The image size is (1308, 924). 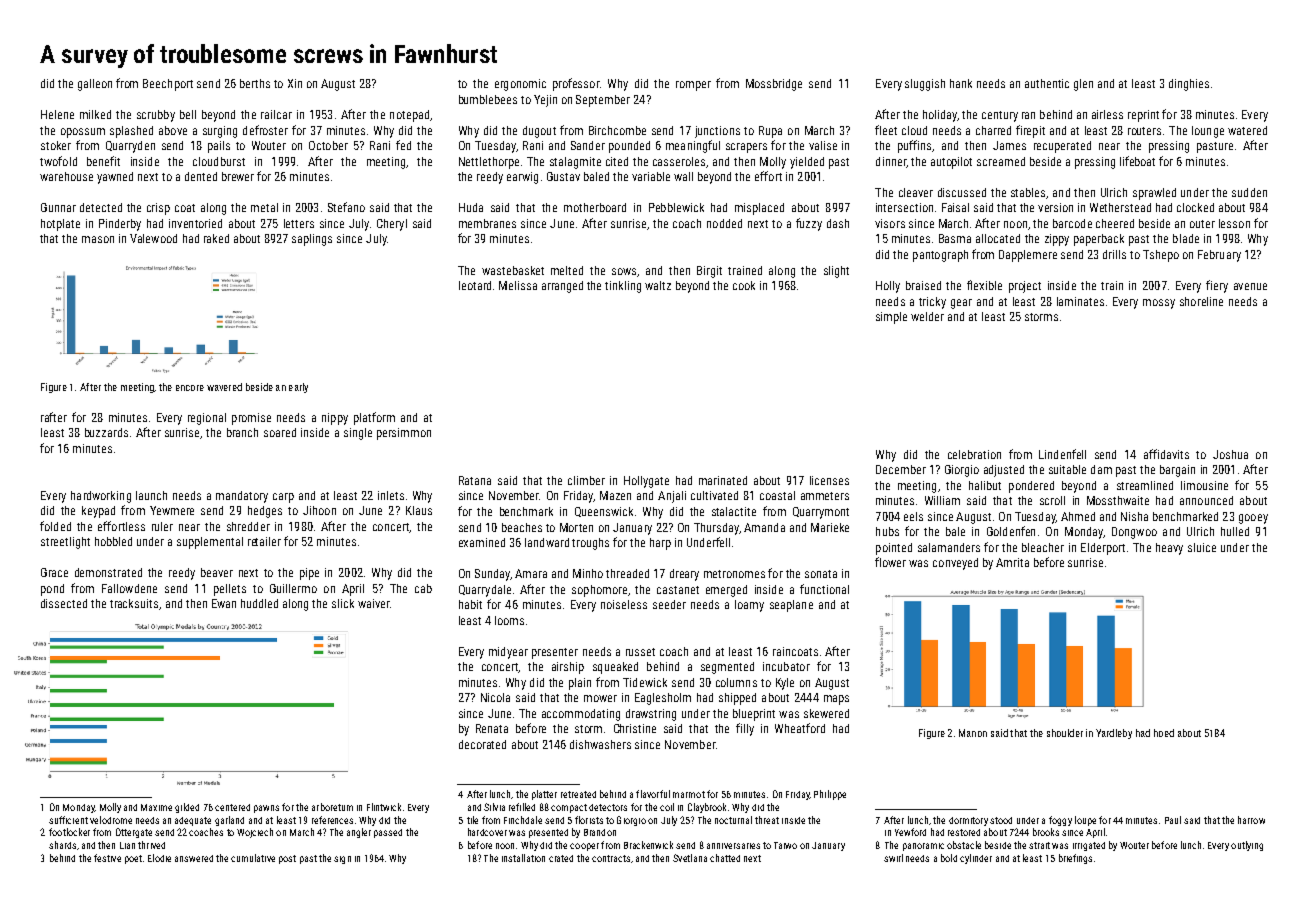 I want to click on fuzzy, so click(x=809, y=224).
